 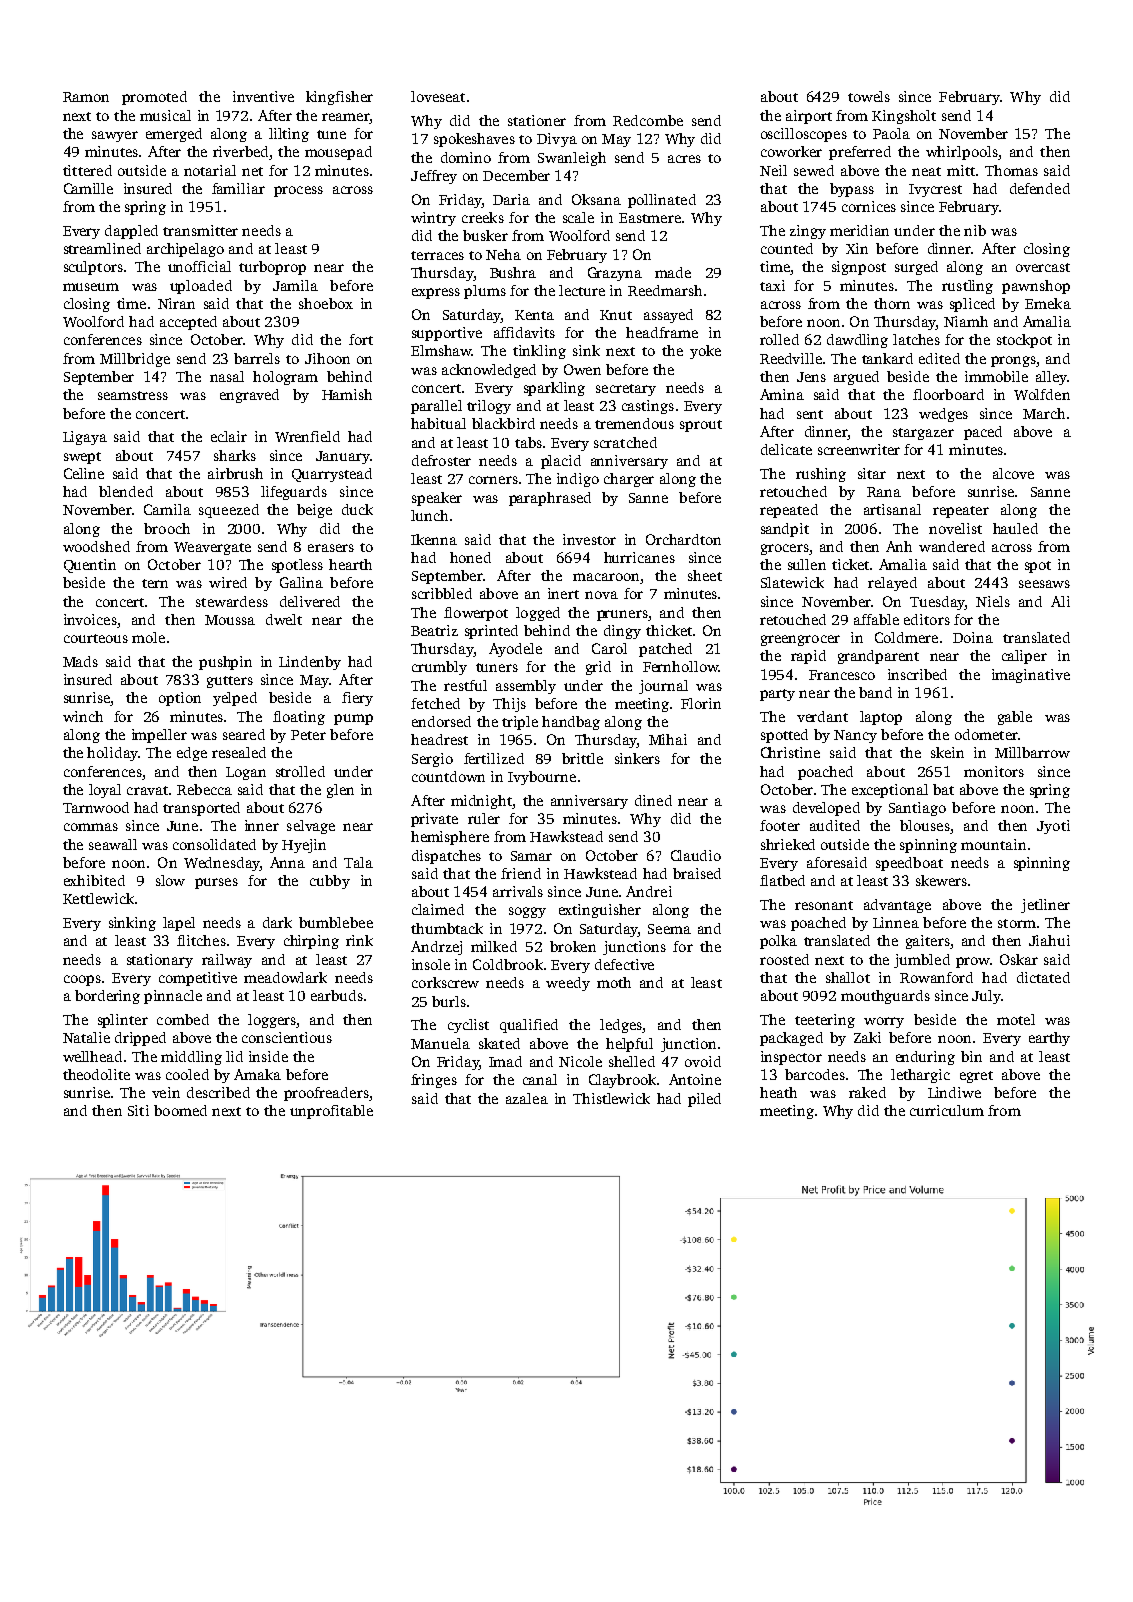 What do you see at coordinates (1032, 752) in the screenshot?
I see `Millbarrow` at bounding box center [1032, 752].
